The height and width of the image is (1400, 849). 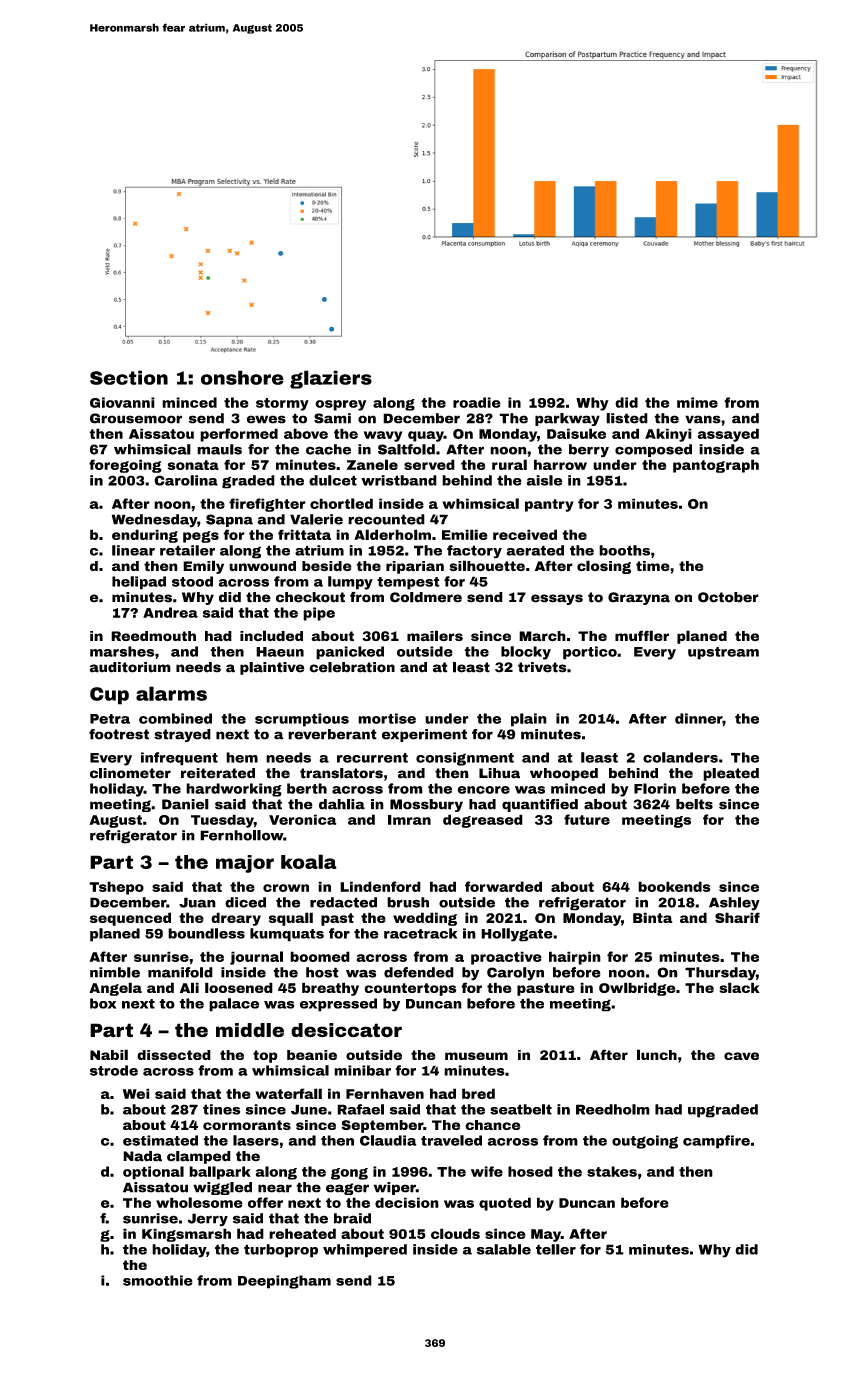 I want to click on Carolina, so click(x=186, y=480).
